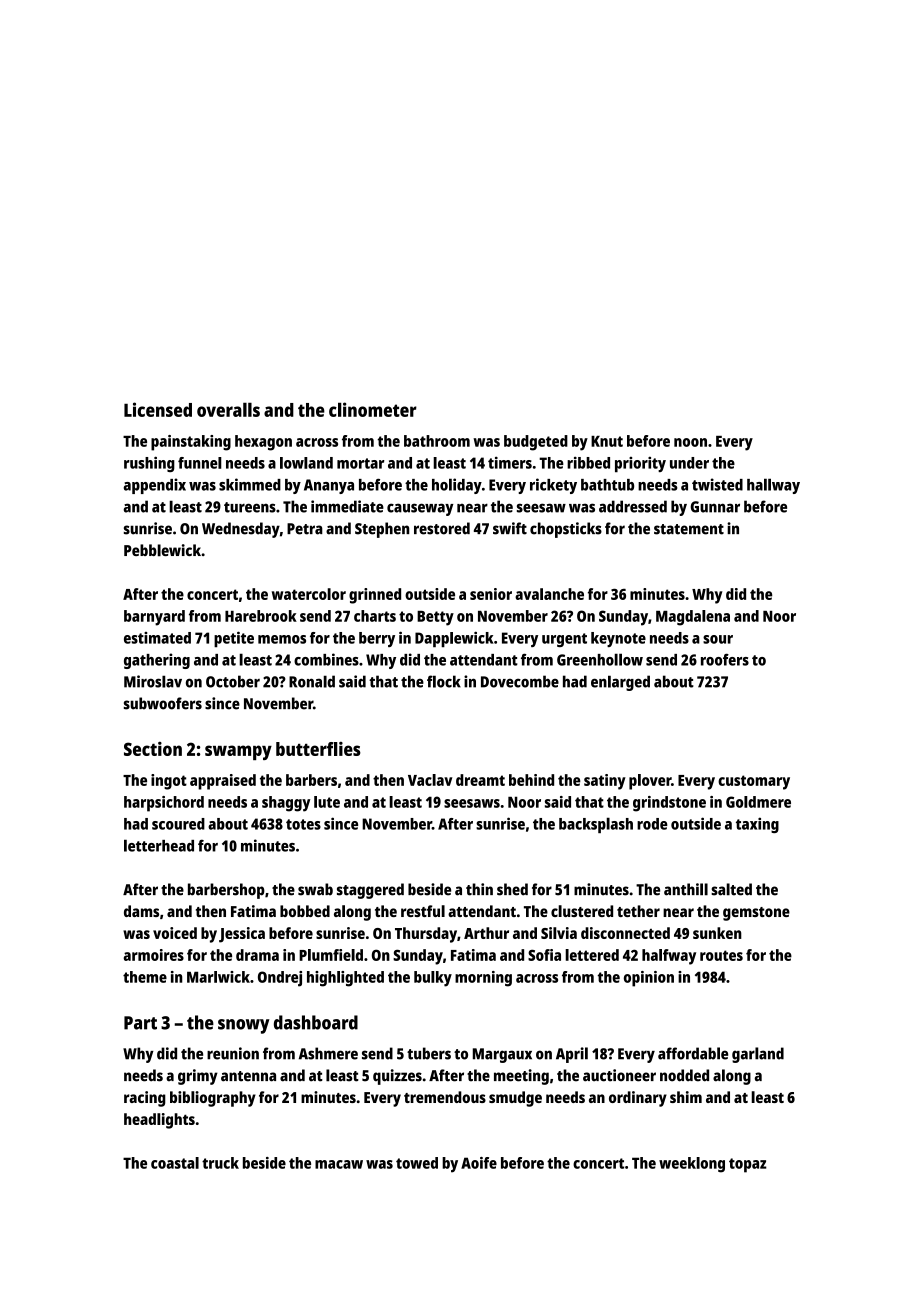 The width and height of the image is (924, 1314). I want to click on headlights, so click(159, 1121).
